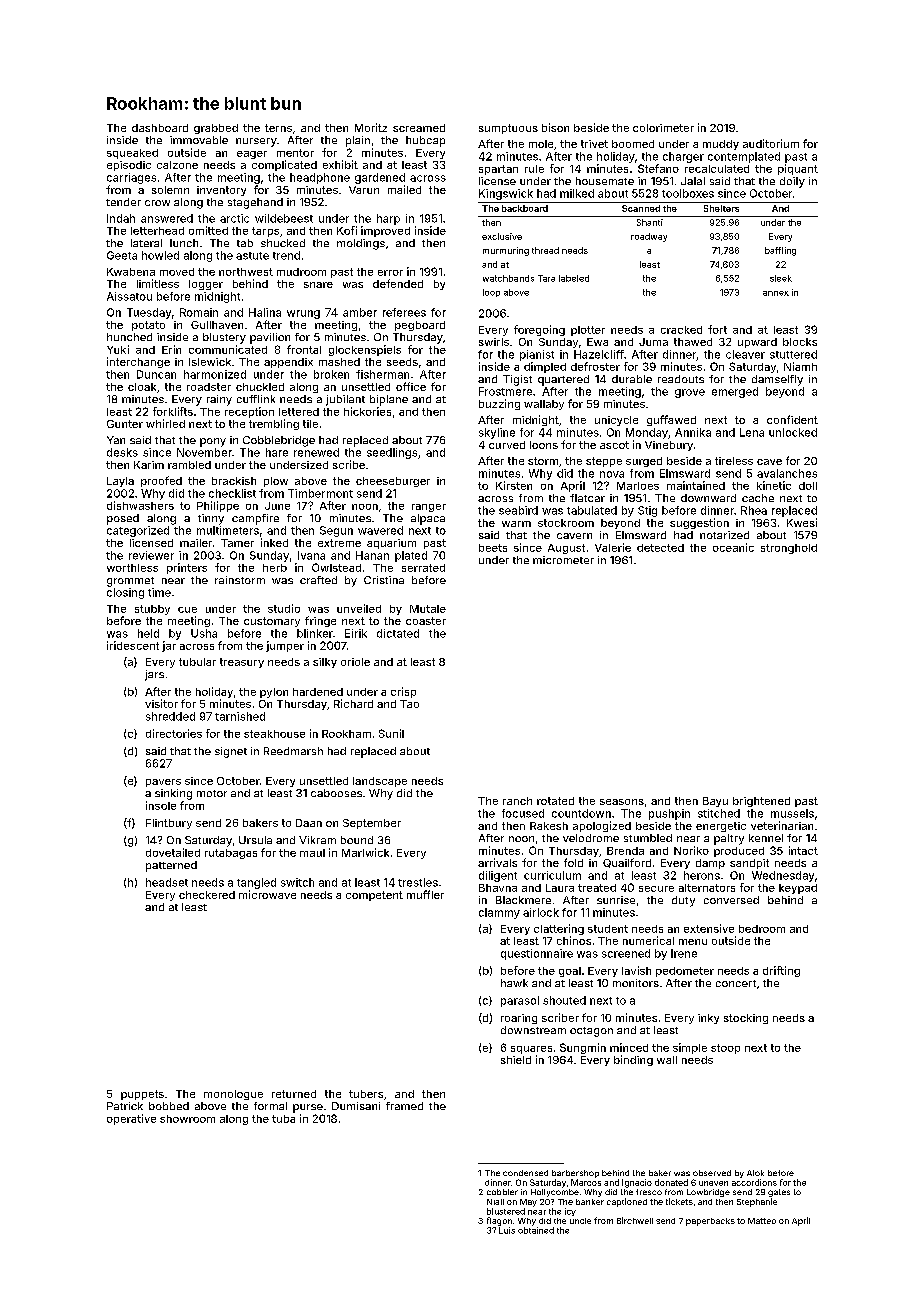 The width and height of the screenshot is (924, 1308). Describe the element at coordinates (392, 453) in the screenshot. I see `seedlings` at that location.
